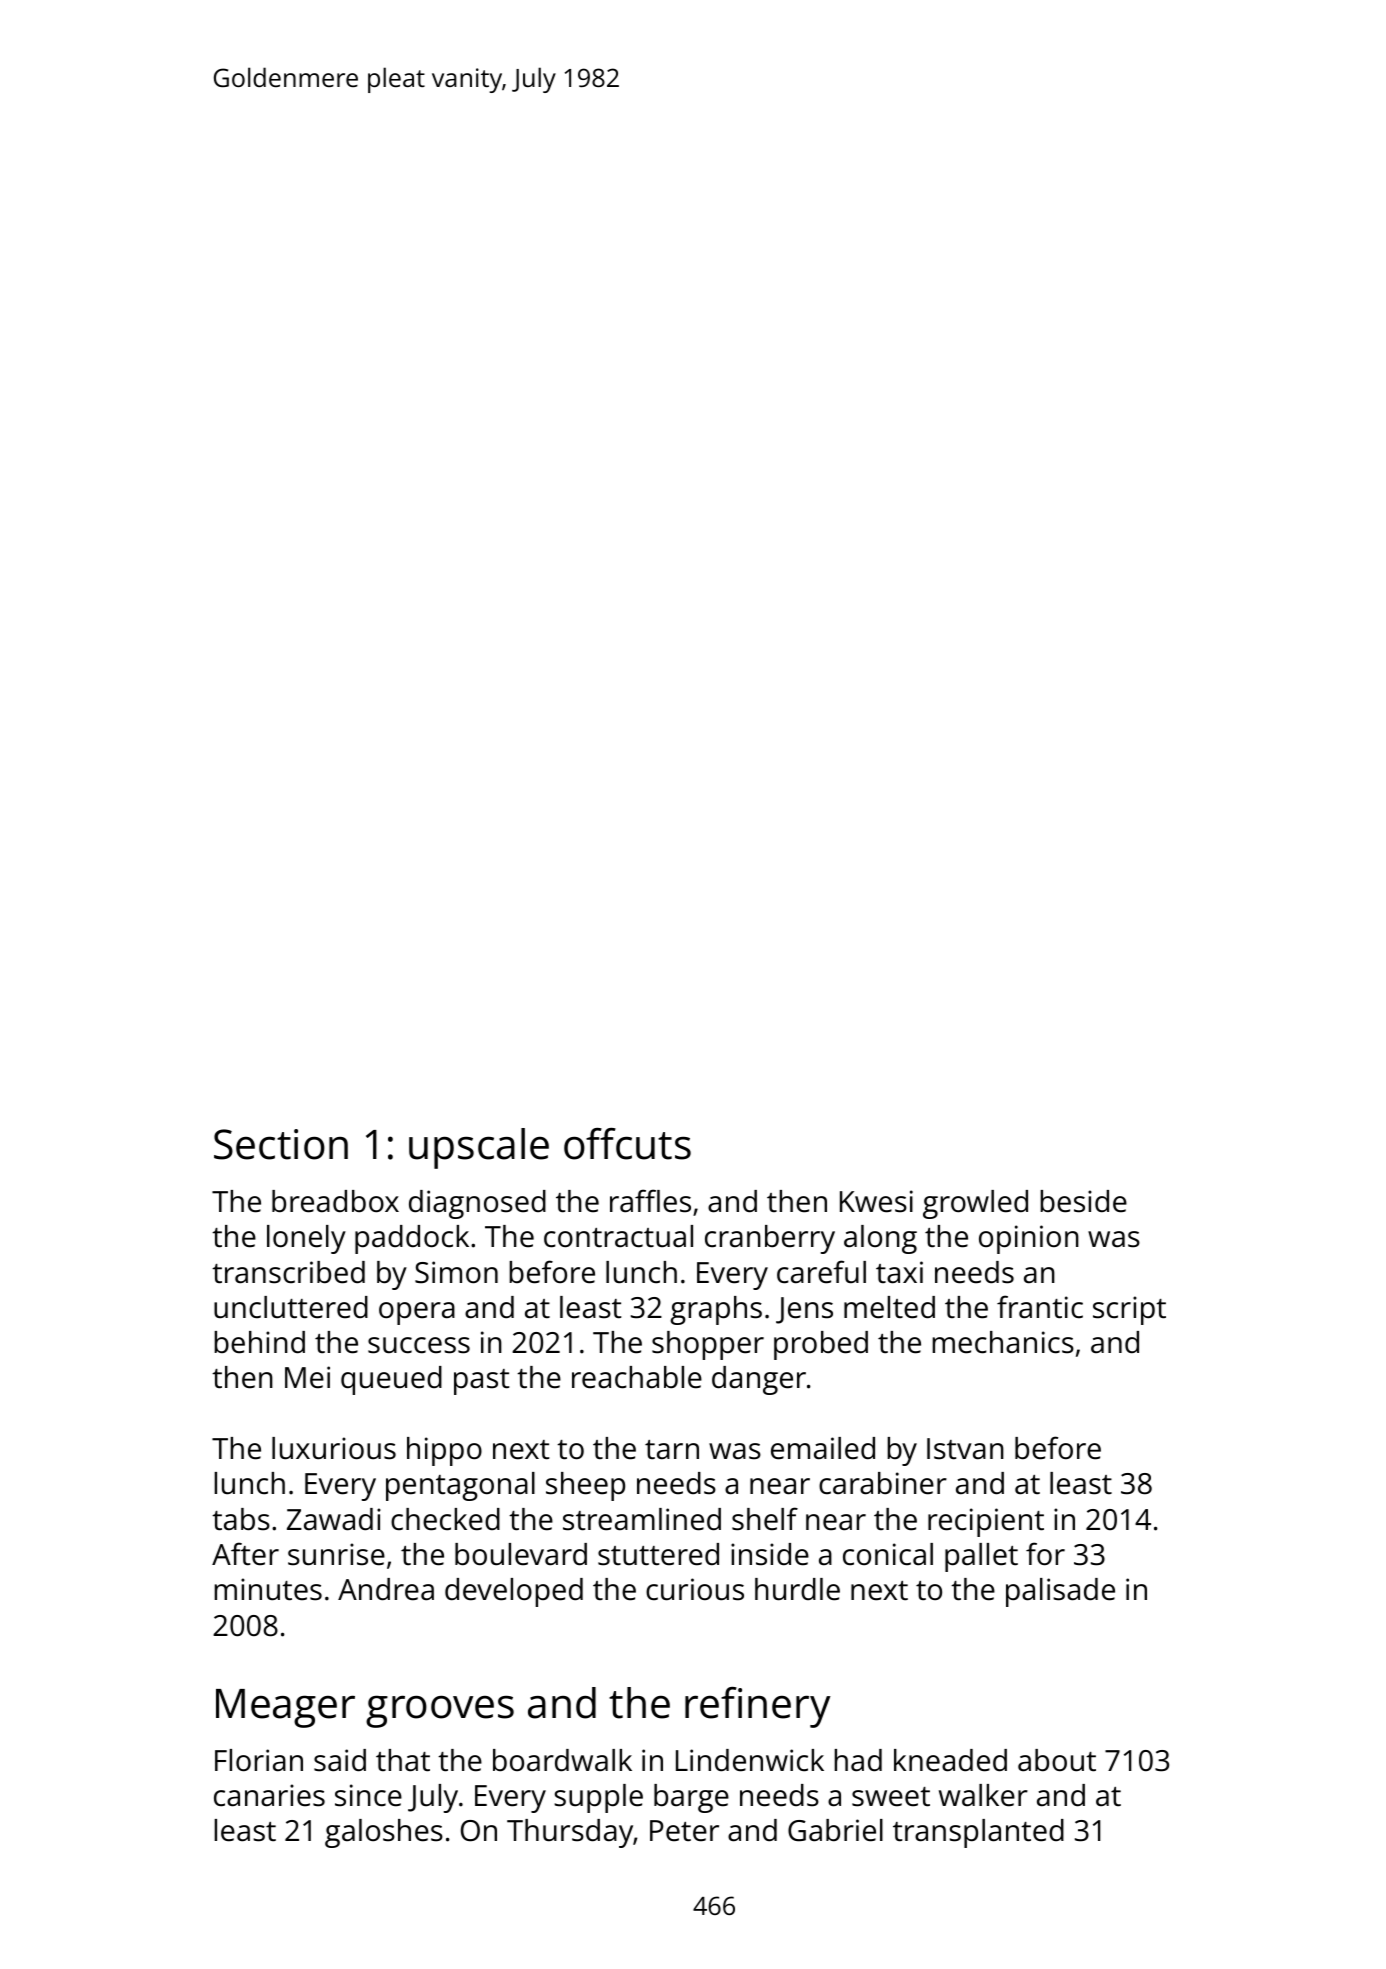  What do you see at coordinates (479, 1148) in the screenshot?
I see `upscale` at bounding box center [479, 1148].
